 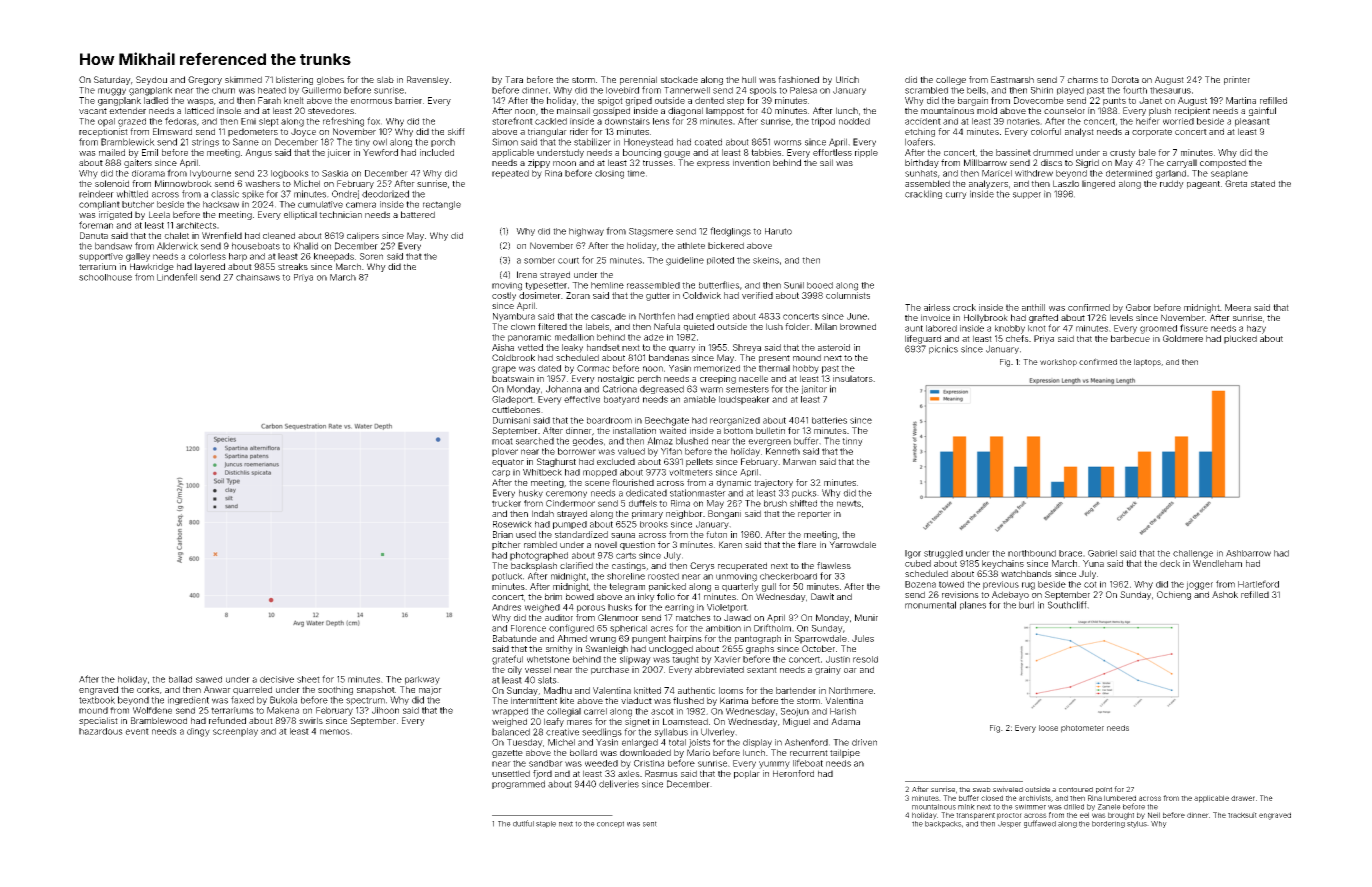 I want to click on searched, so click(x=535, y=441).
